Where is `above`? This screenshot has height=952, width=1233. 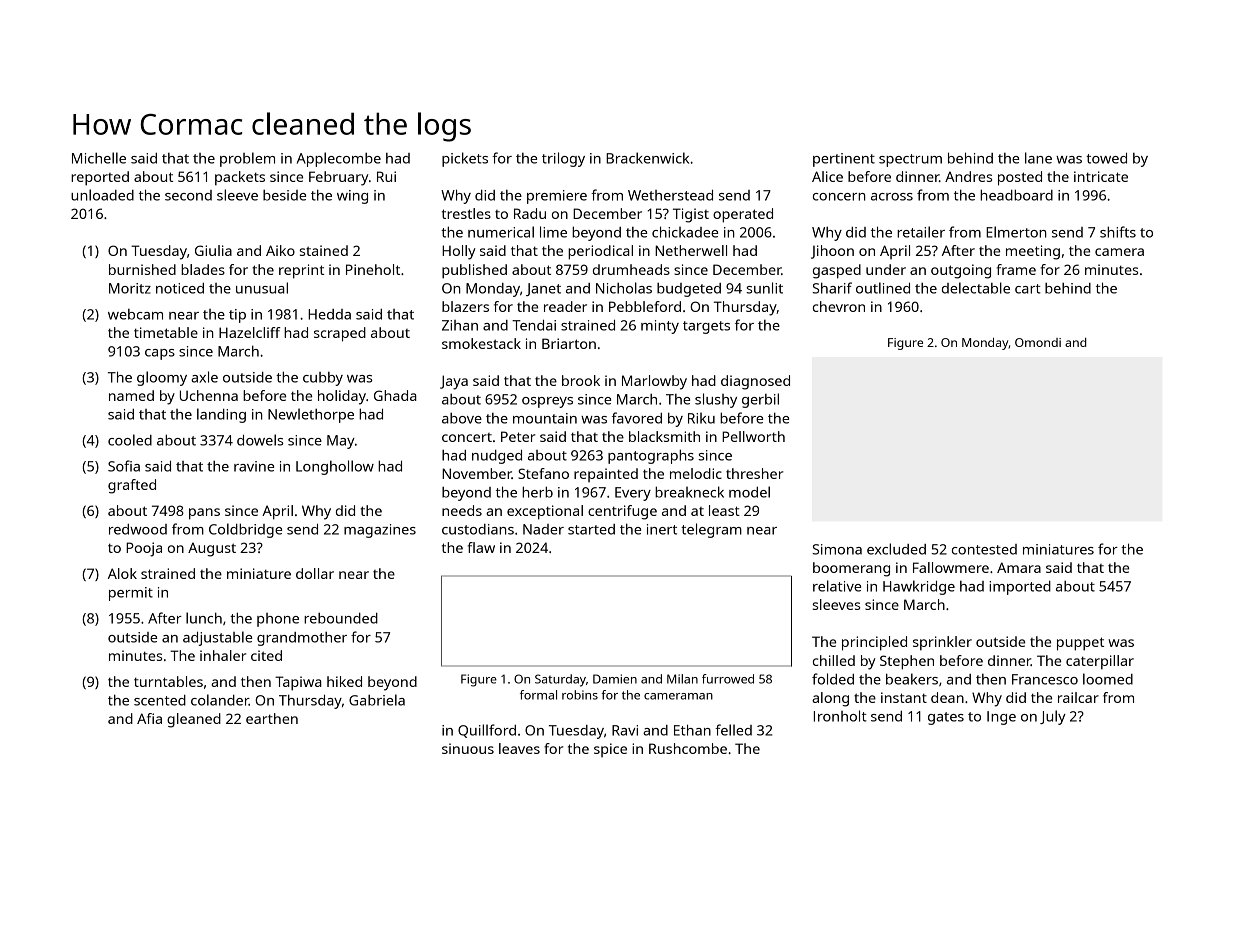
above is located at coordinates (462, 418).
